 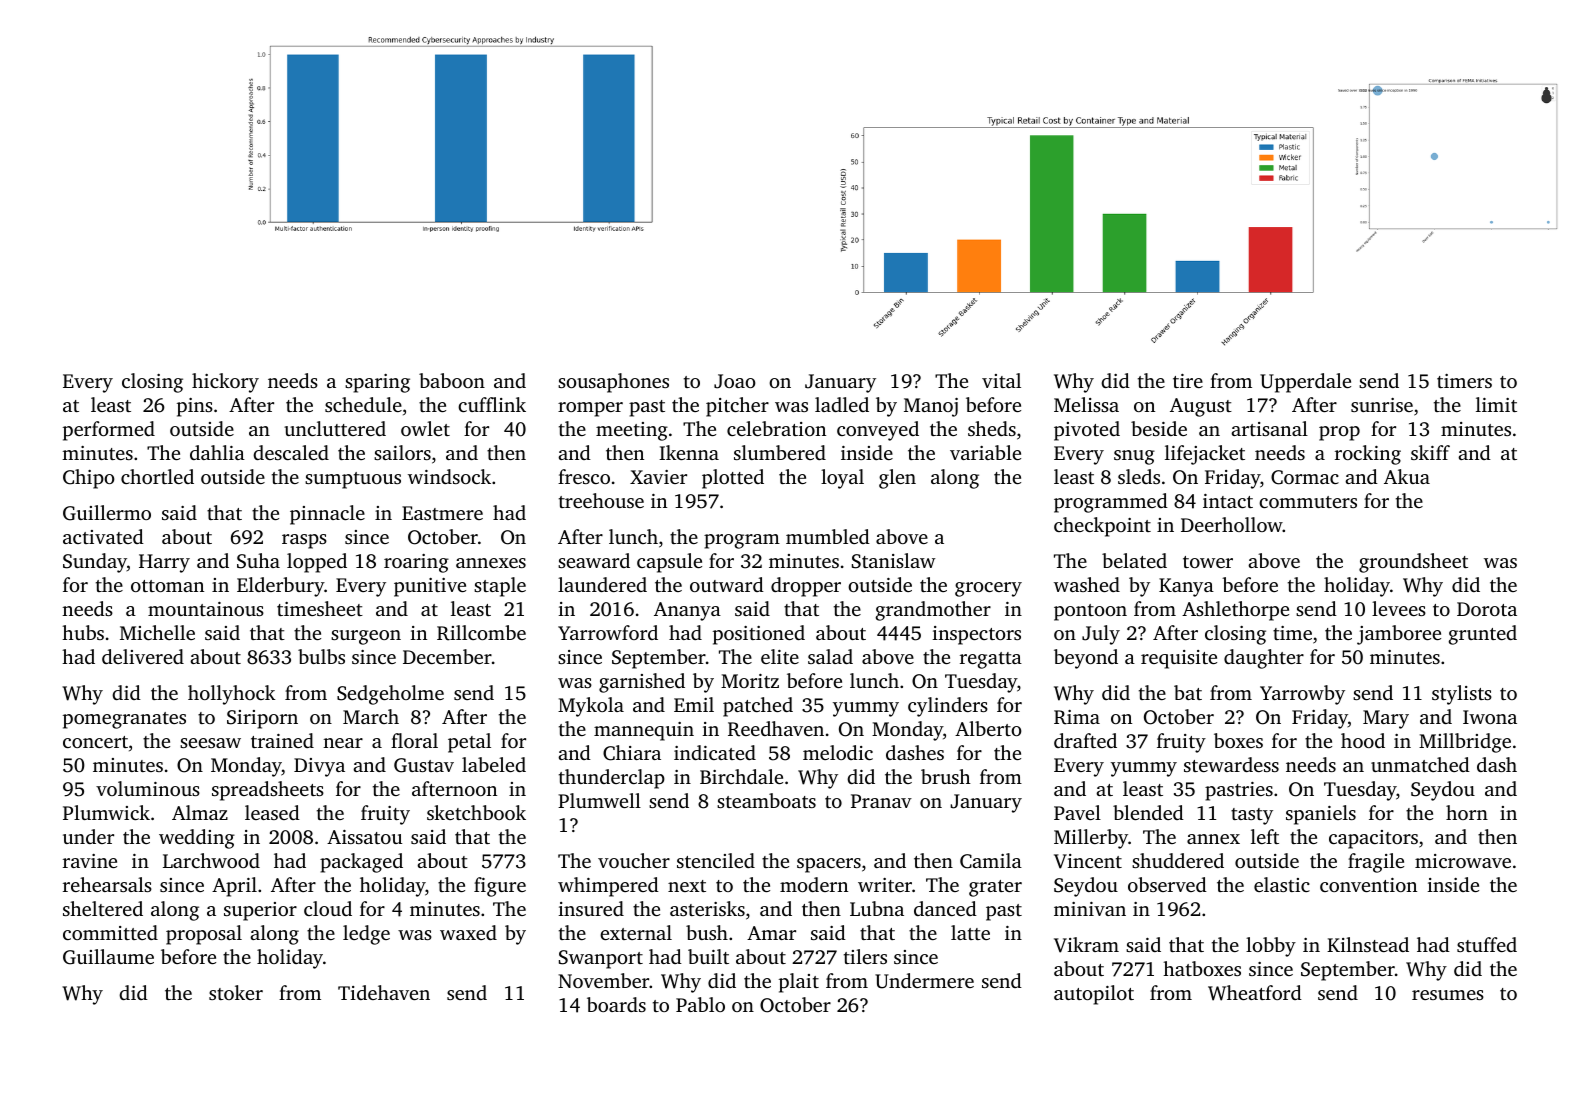 I want to click on Pablo, so click(x=700, y=1004).
